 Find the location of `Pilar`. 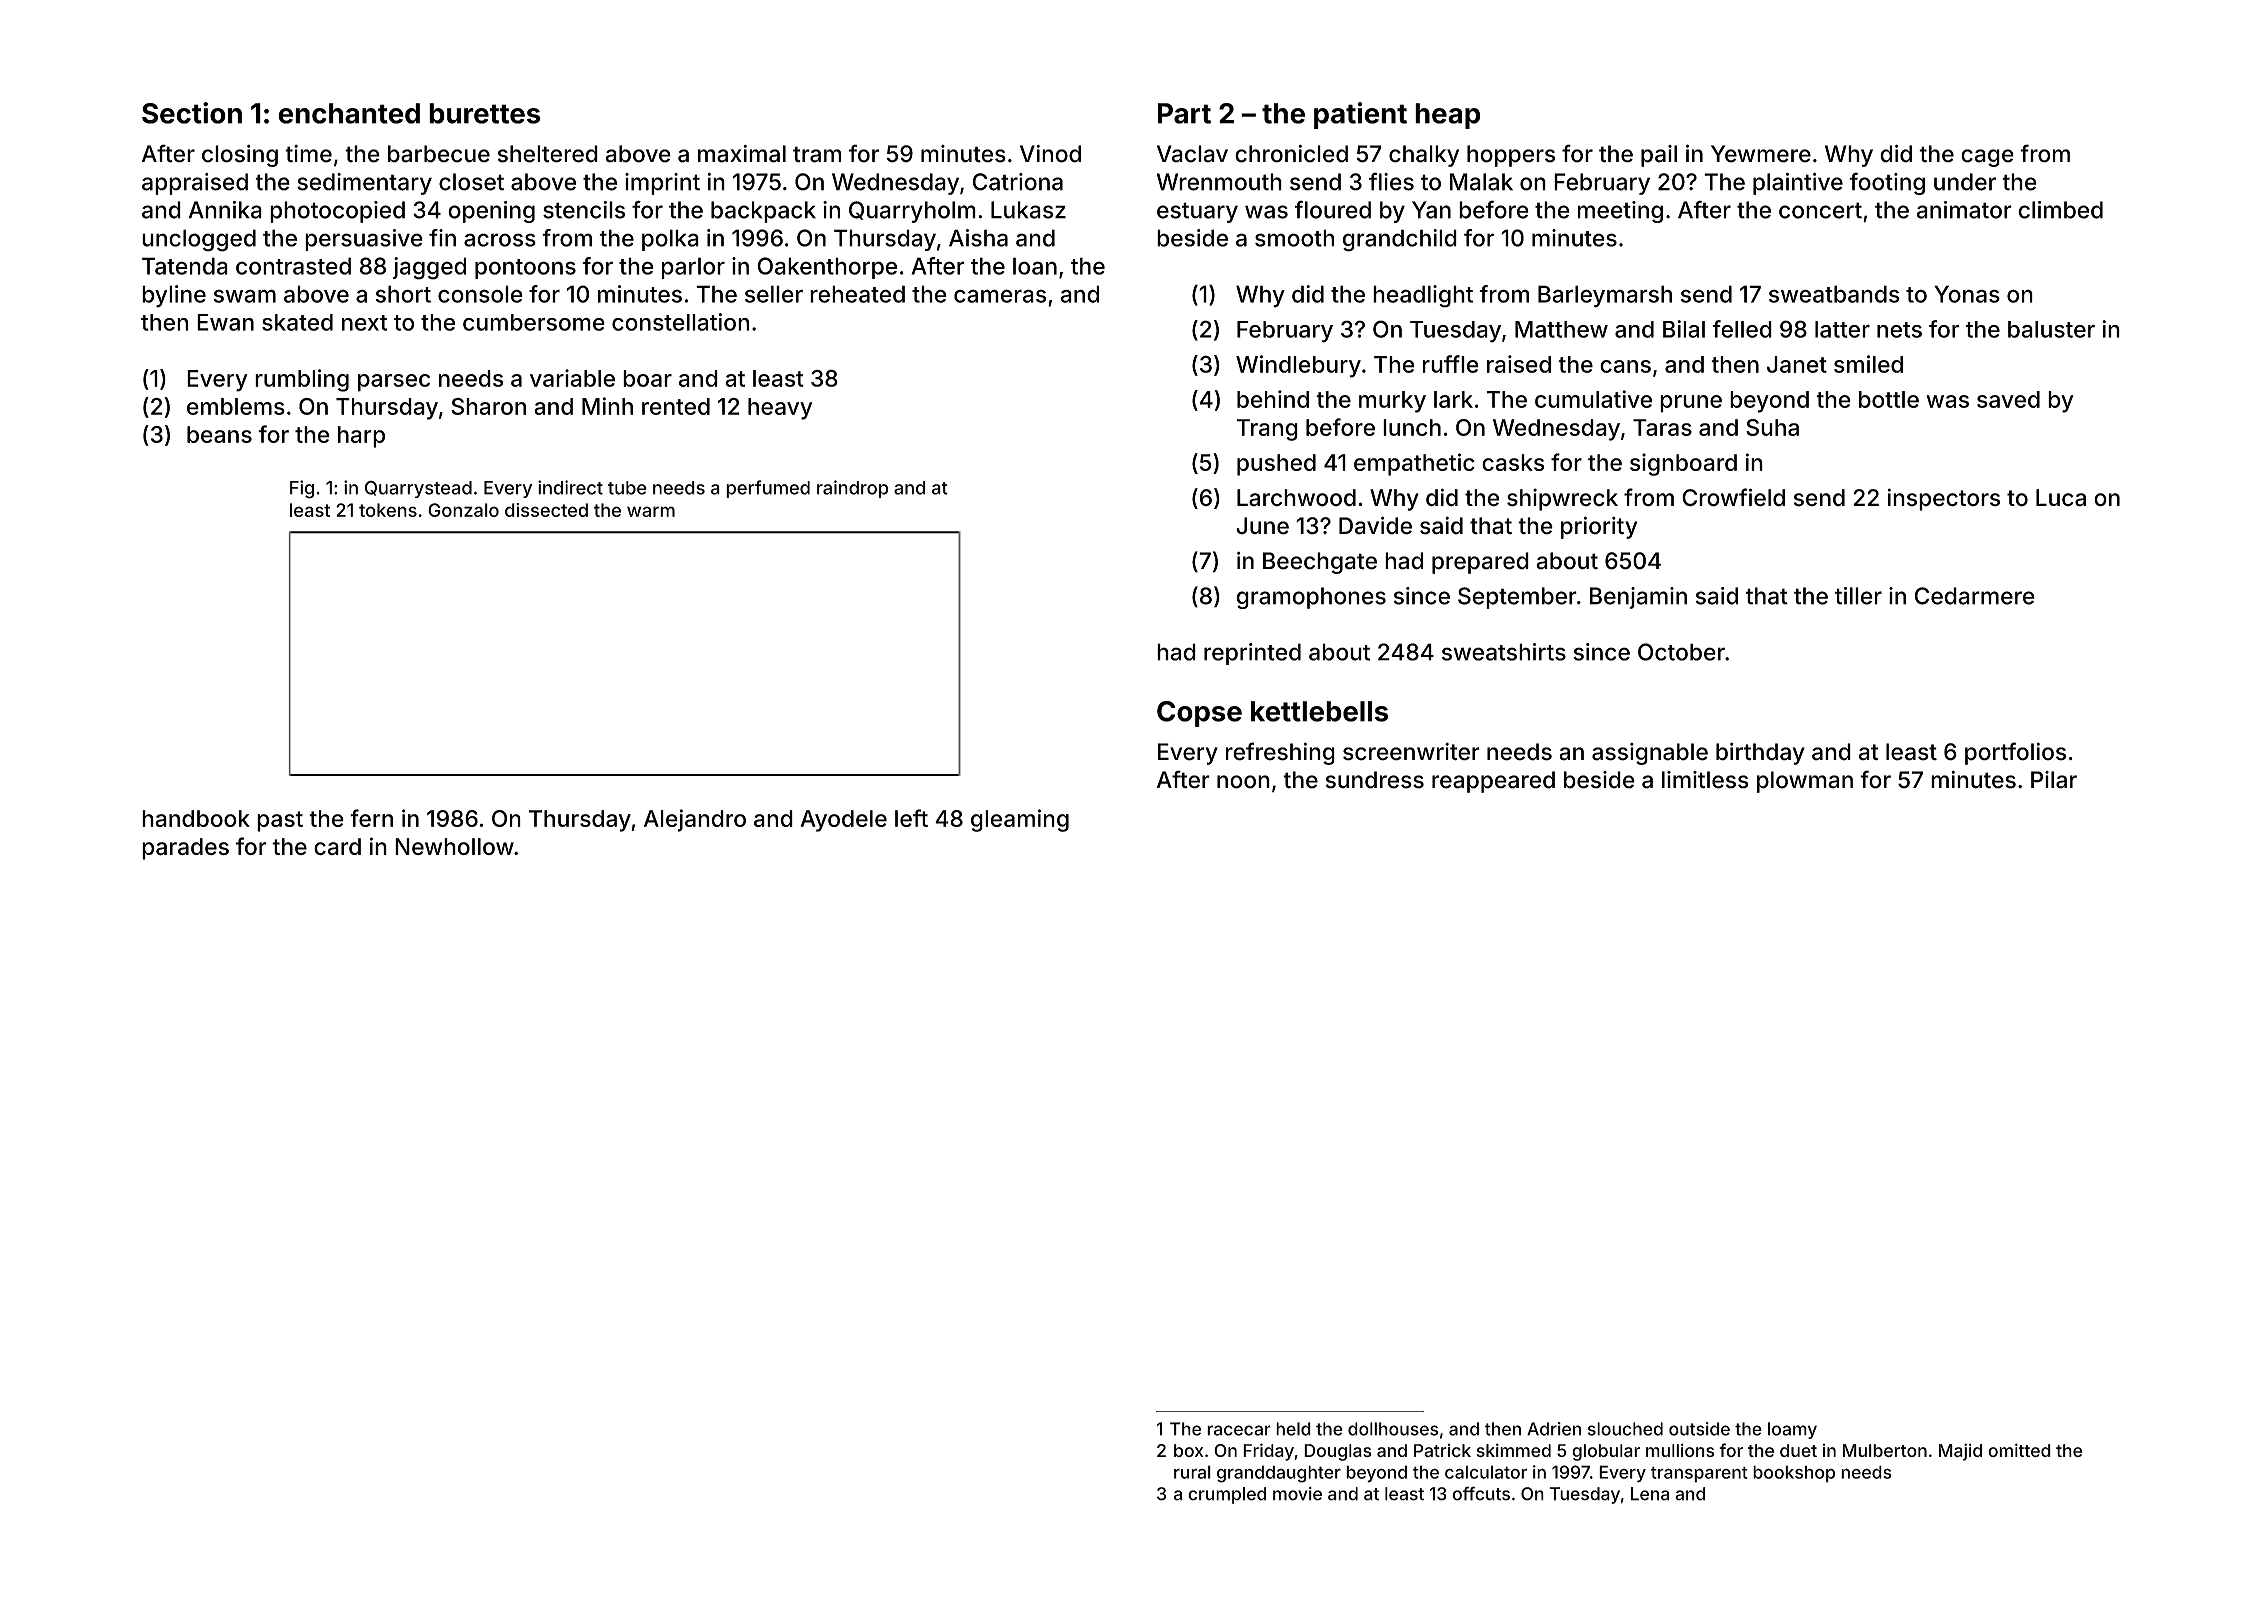

Pilar is located at coordinates (2054, 780).
